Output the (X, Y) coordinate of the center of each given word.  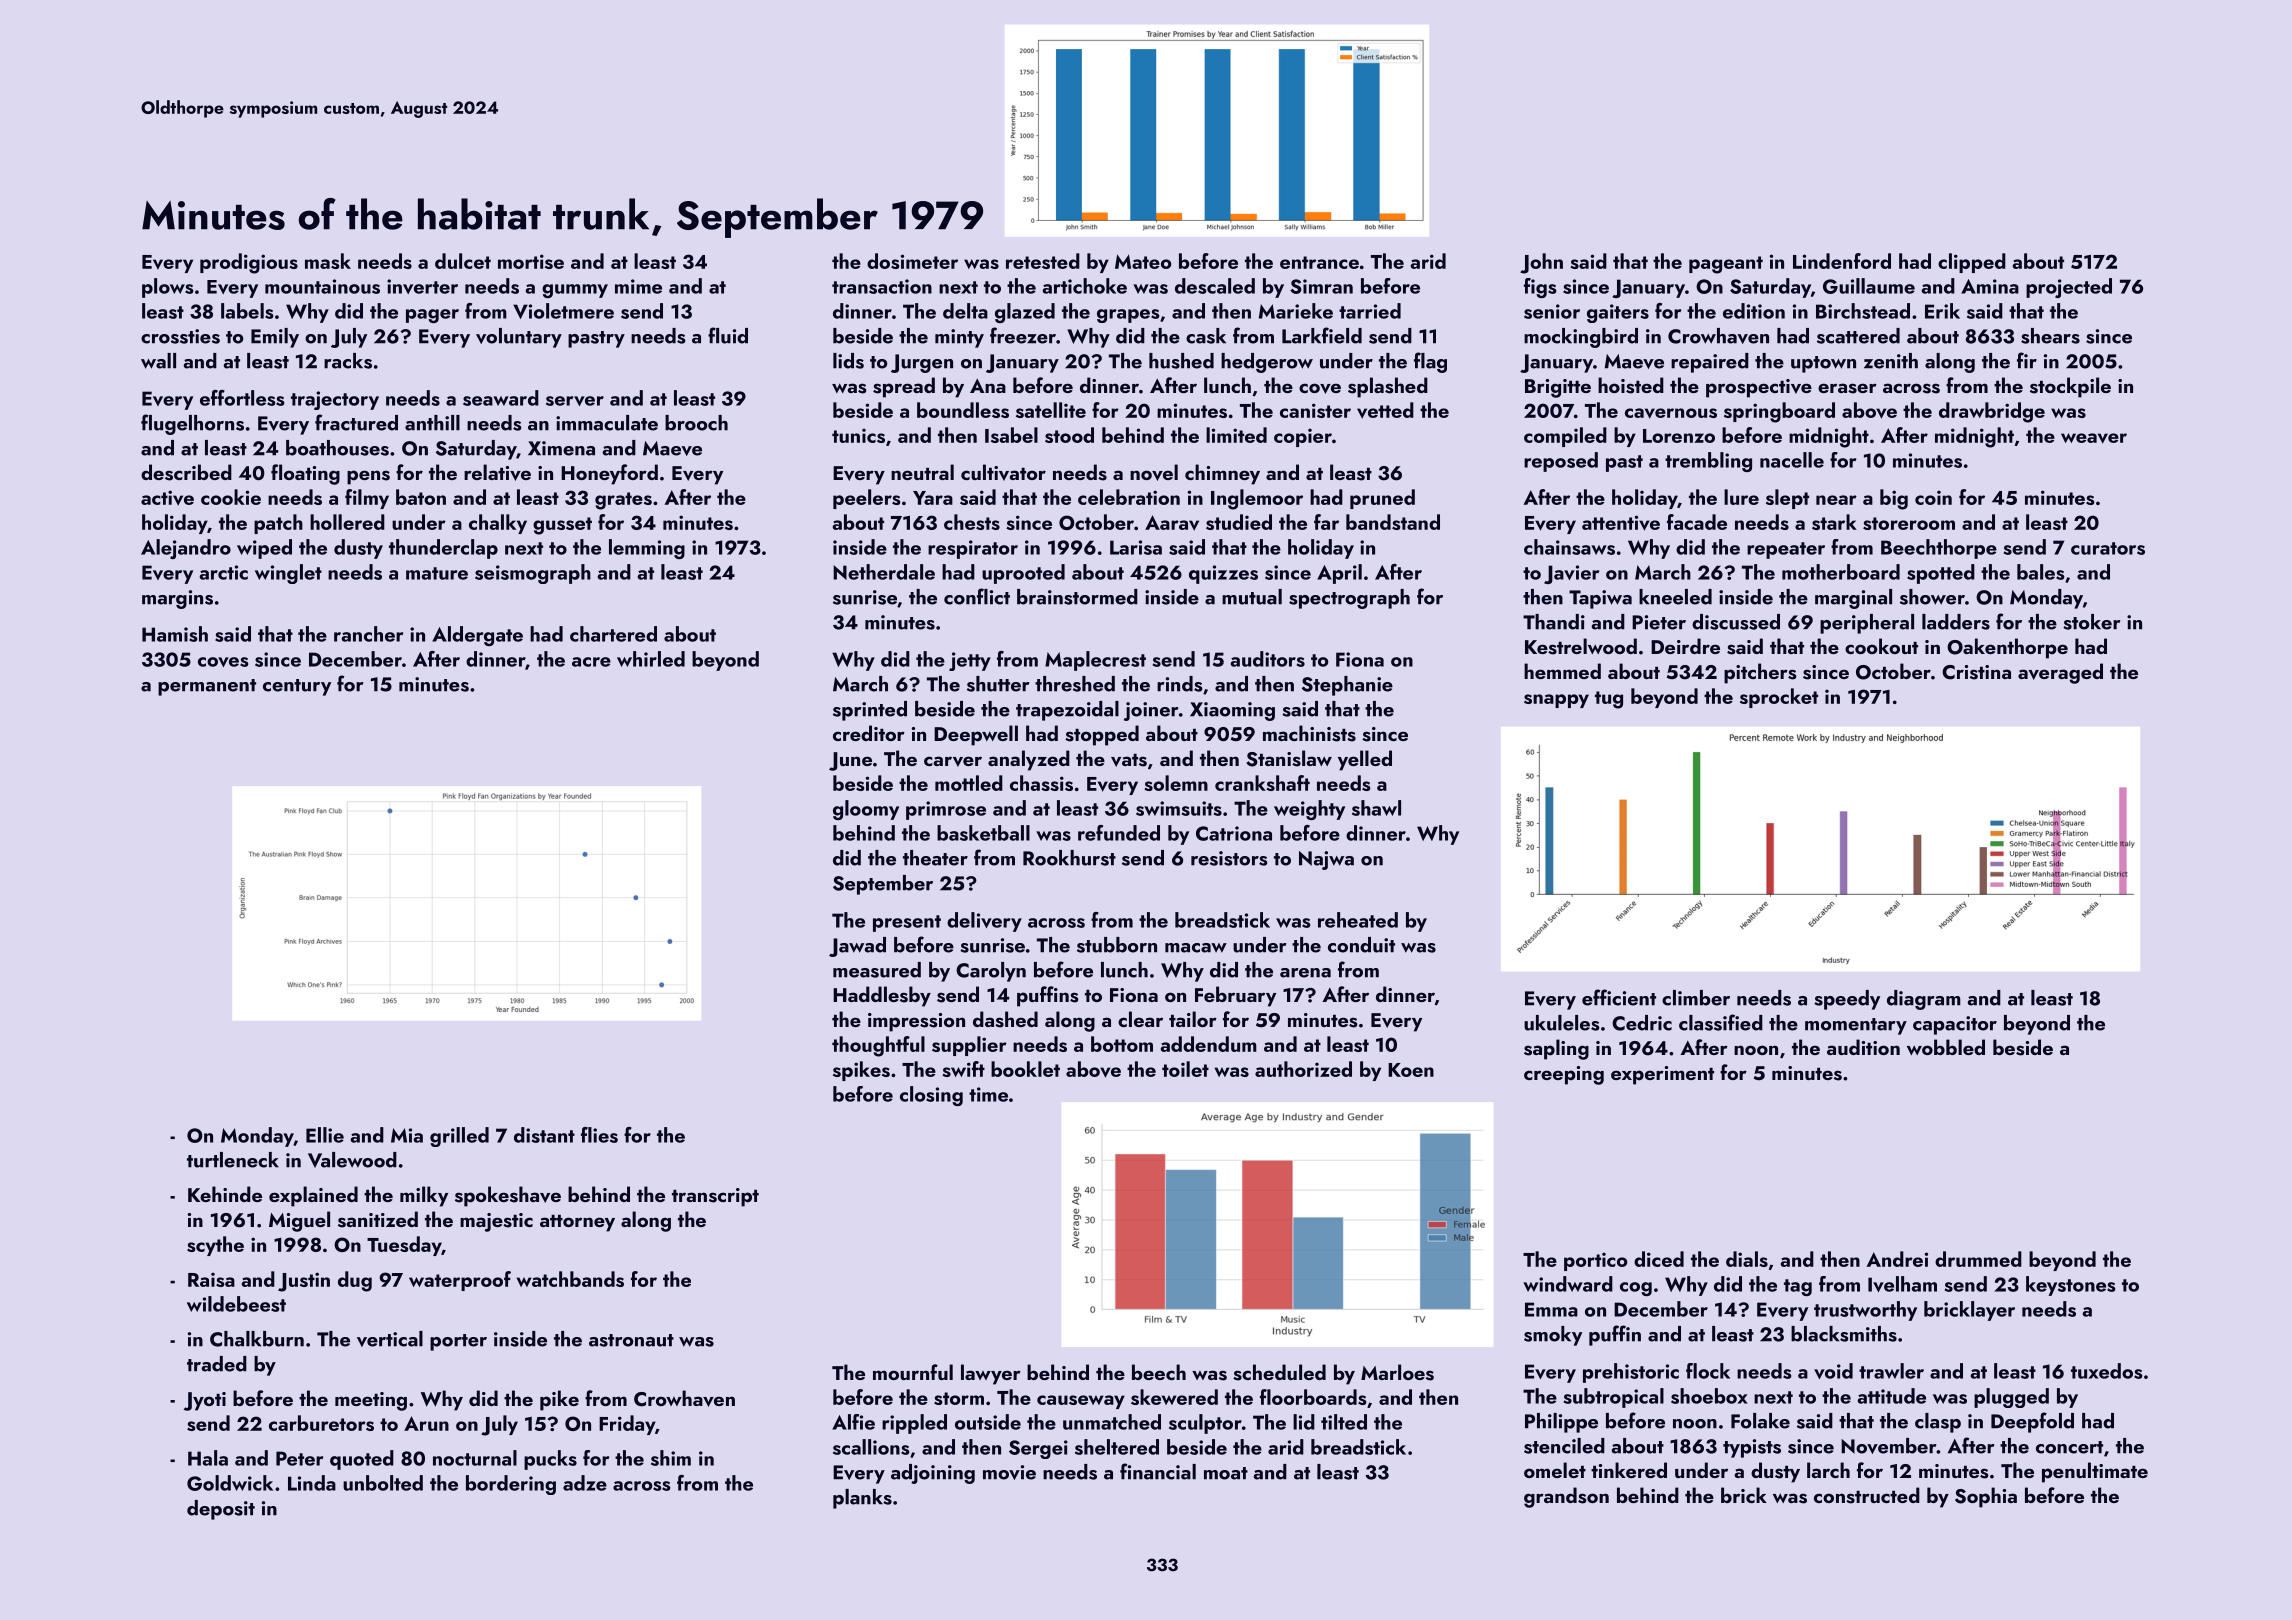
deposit (221, 1510)
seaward (501, 398)
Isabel (1011, 435)
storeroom (1909, 523)
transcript (715, 1197)
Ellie (325, 1135)
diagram (1924, 1000)
